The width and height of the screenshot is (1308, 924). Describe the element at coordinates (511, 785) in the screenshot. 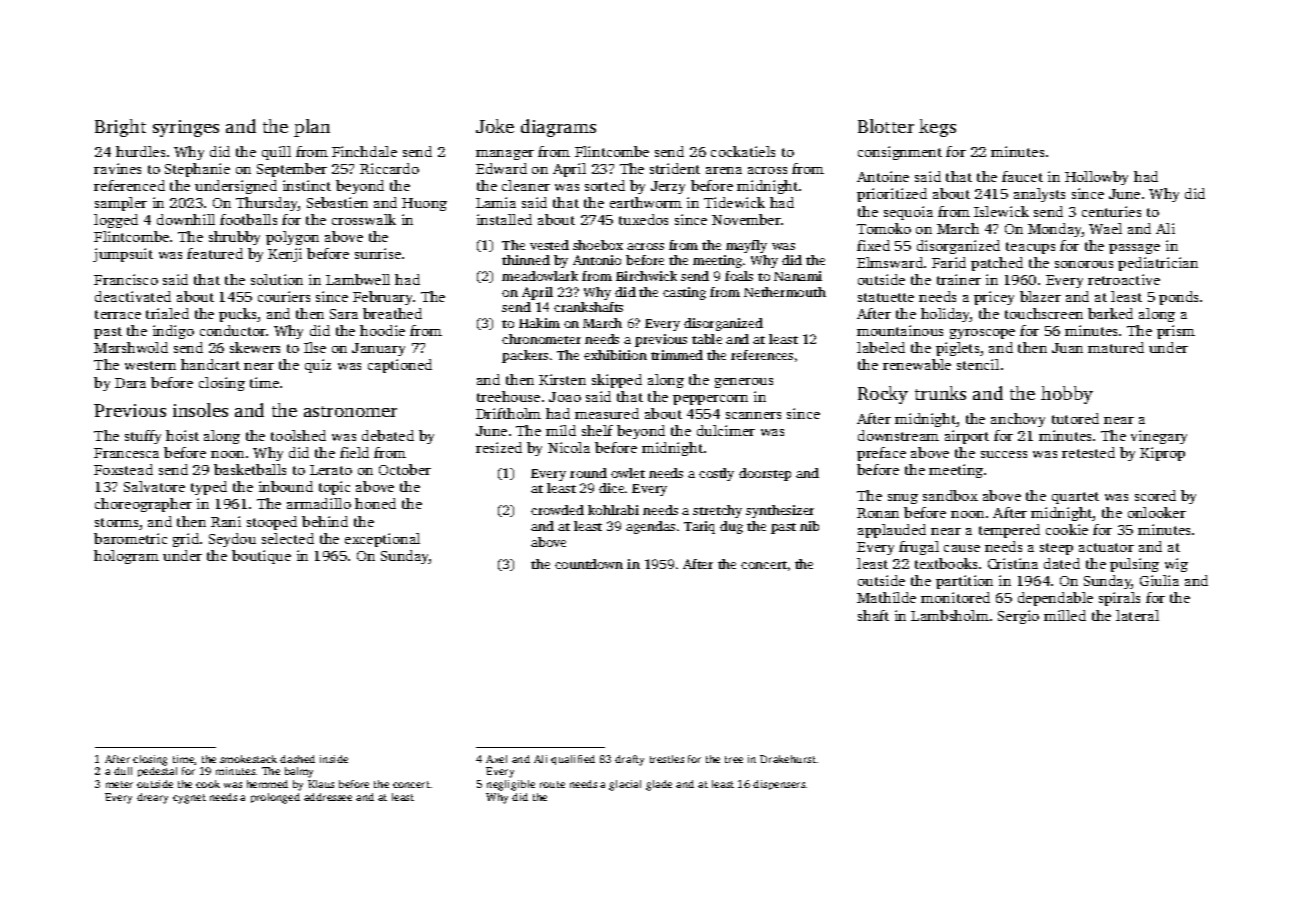

I see `negligible` at that location.
